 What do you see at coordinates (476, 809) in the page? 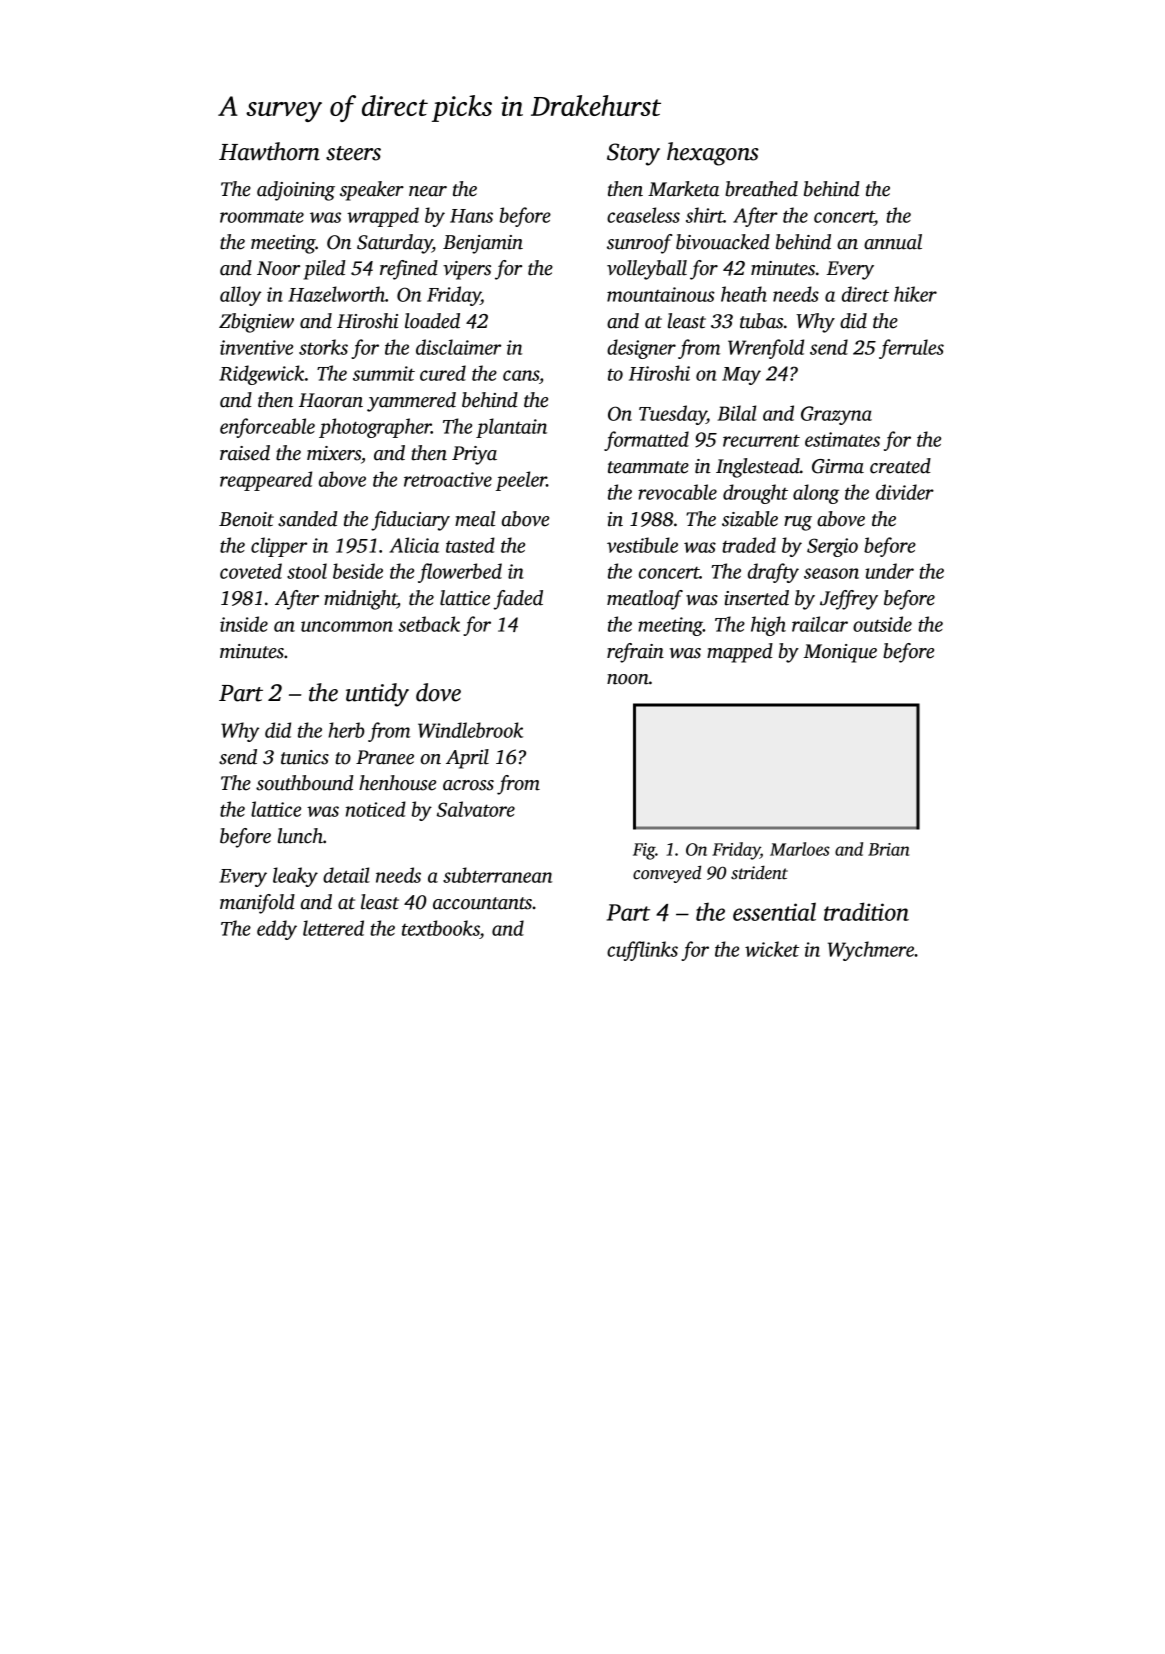
I see `Salvatore` at bounding box center [476, 809].
